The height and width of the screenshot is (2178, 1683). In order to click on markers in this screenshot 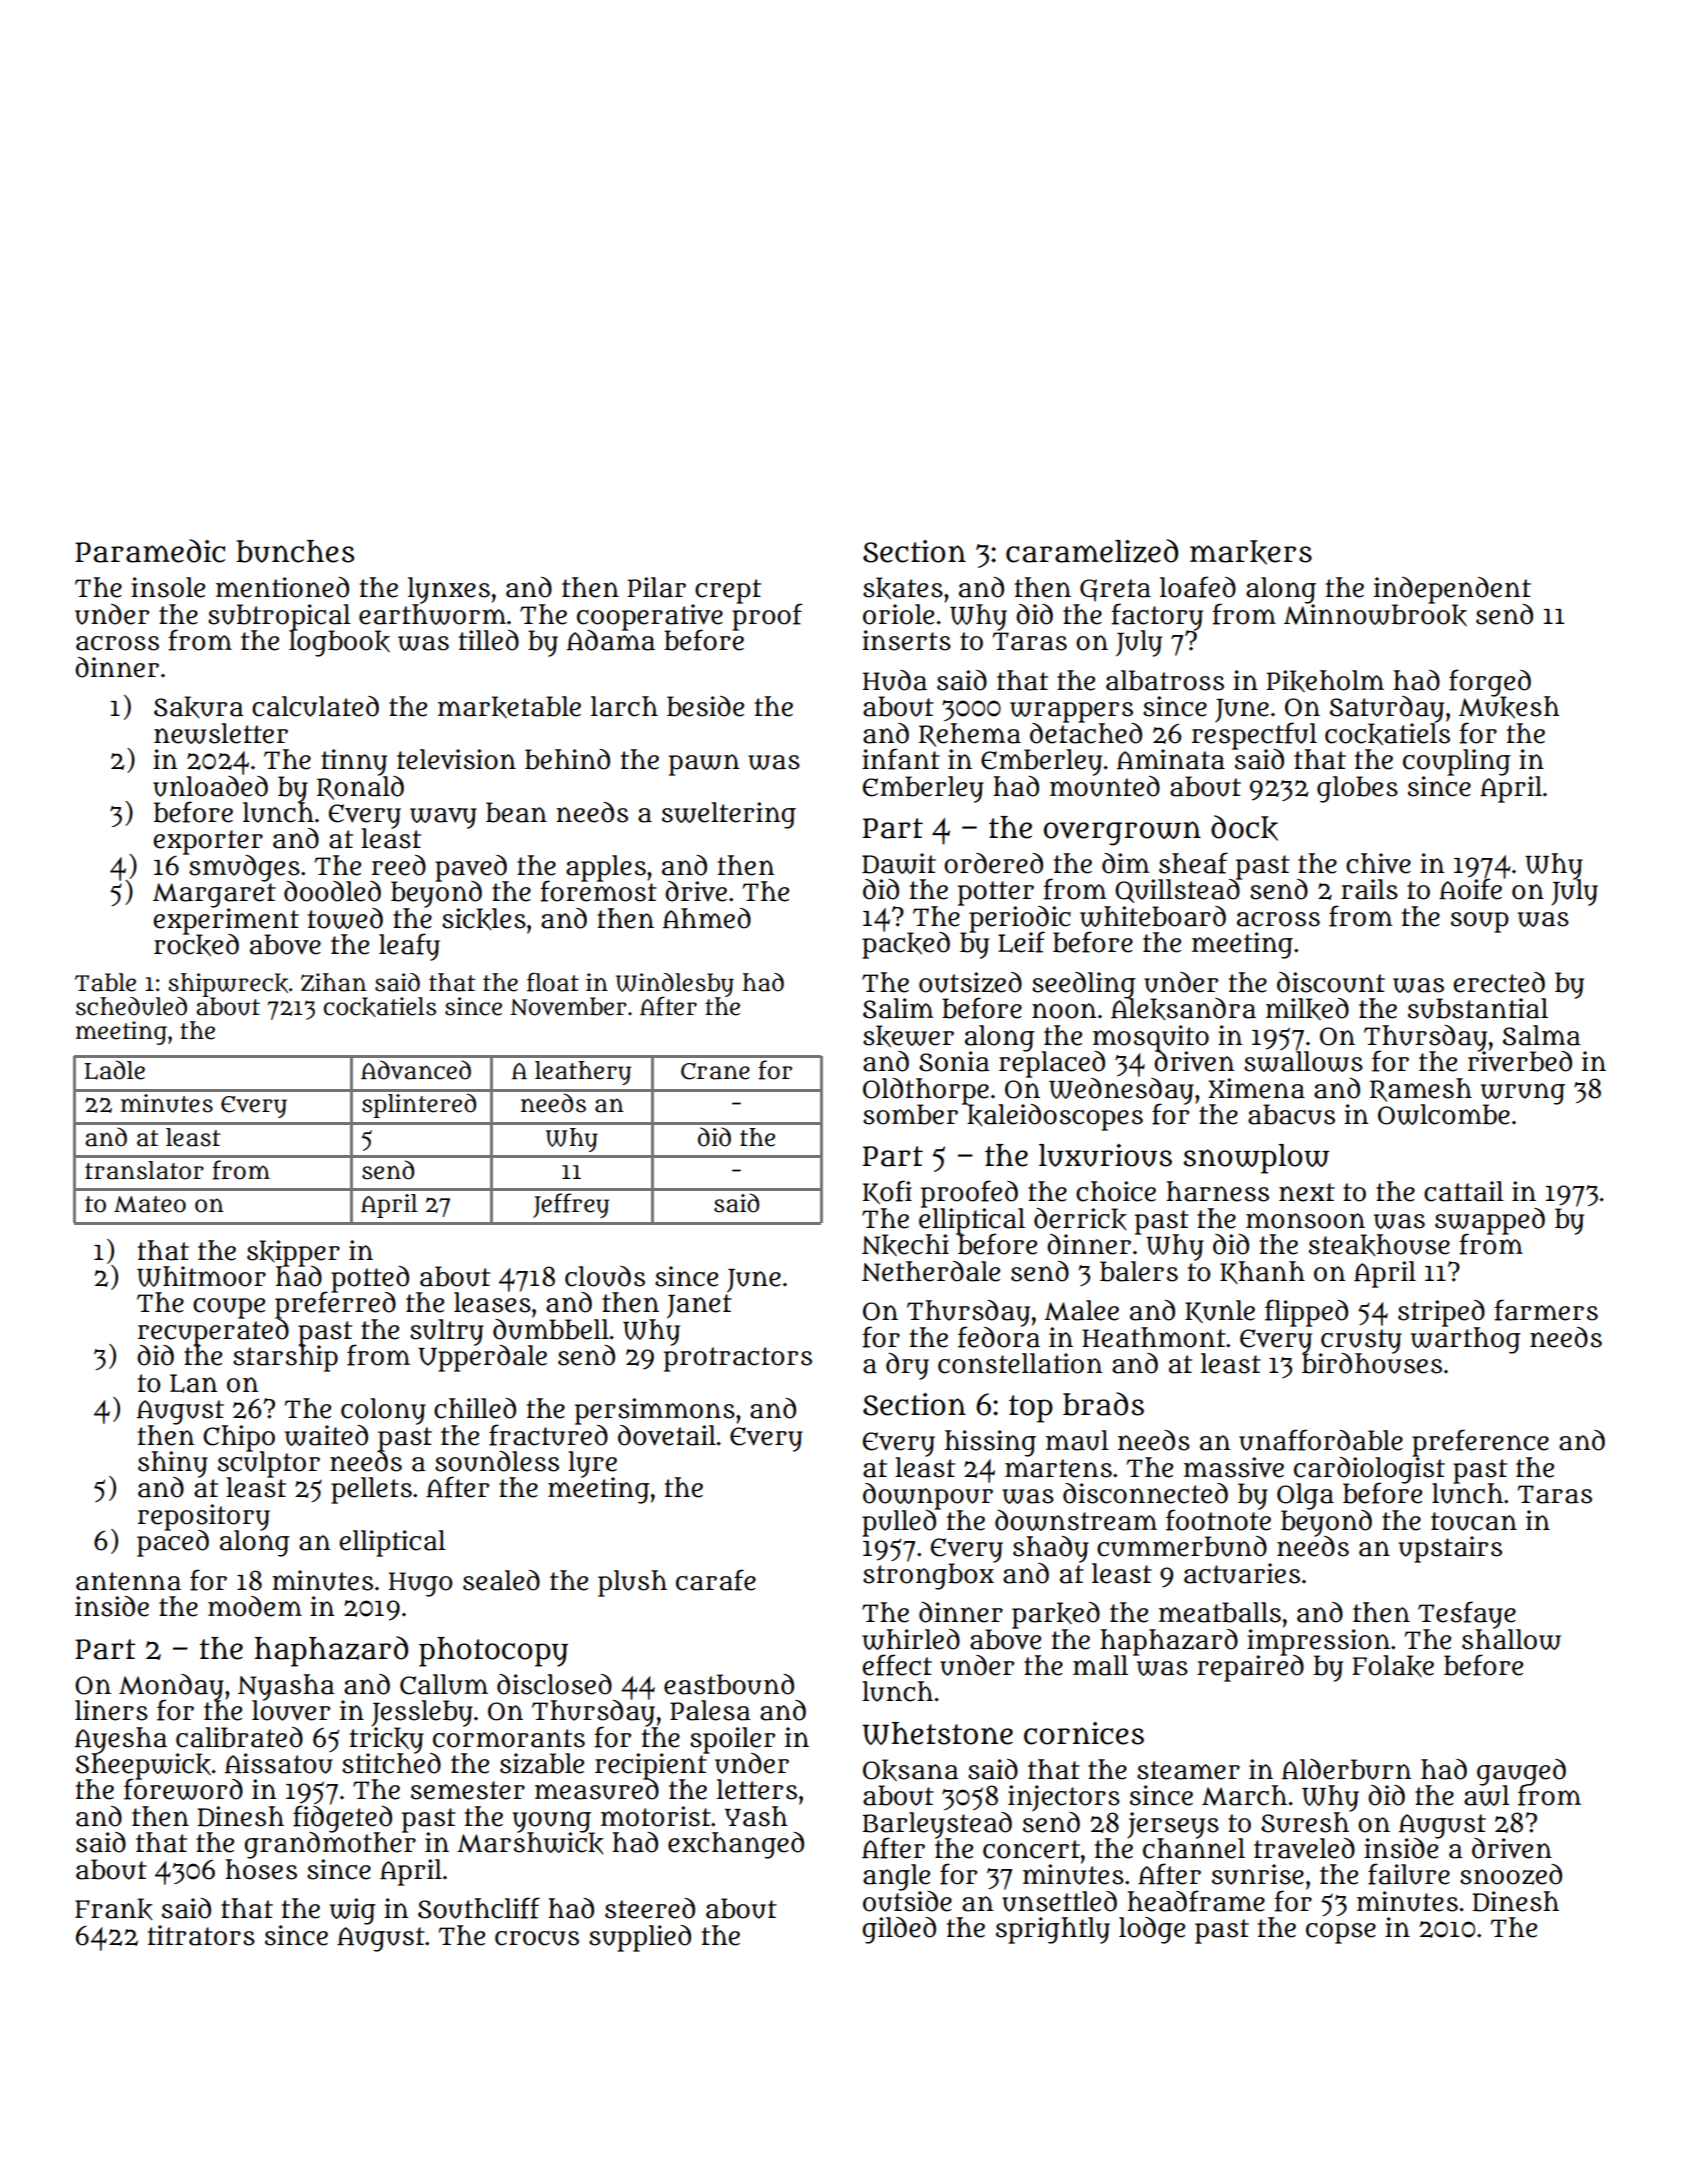, I will do `click(1251, 552)`.
